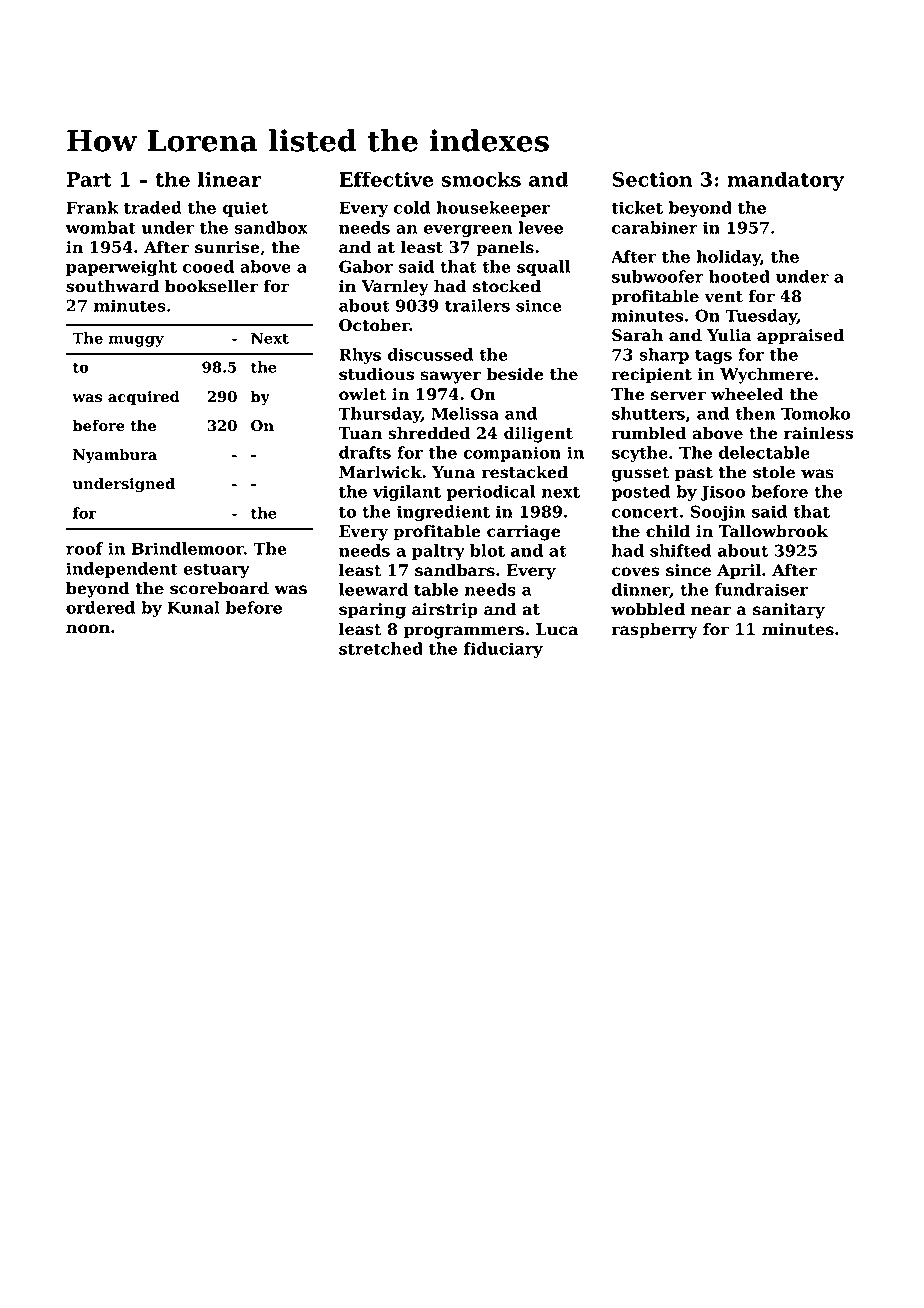  Describe the element at coordinates (652, 179) in the page. I see `Section` at that location.
